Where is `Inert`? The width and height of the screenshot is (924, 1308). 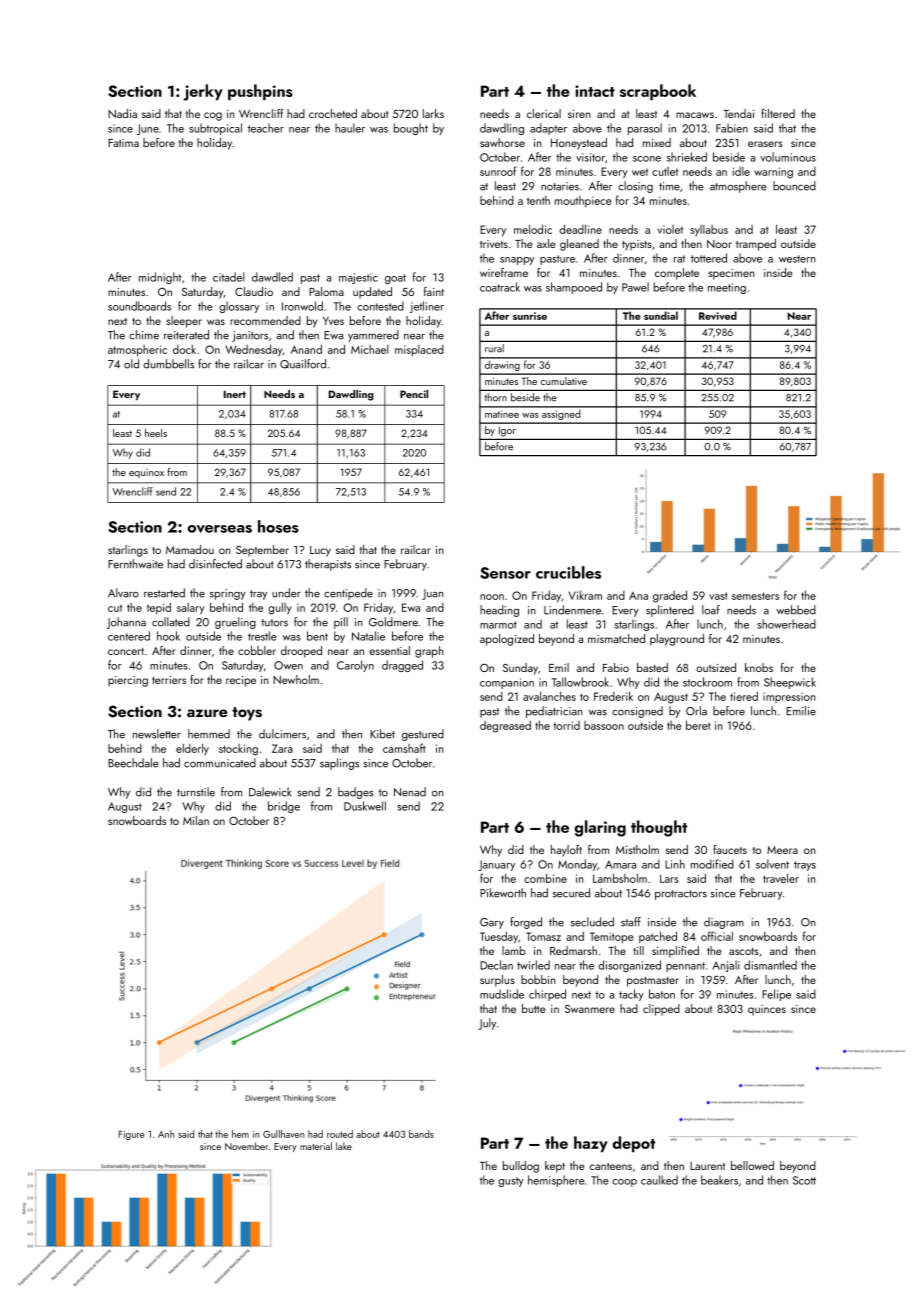
Inert is located at coordinates (235, 394).
